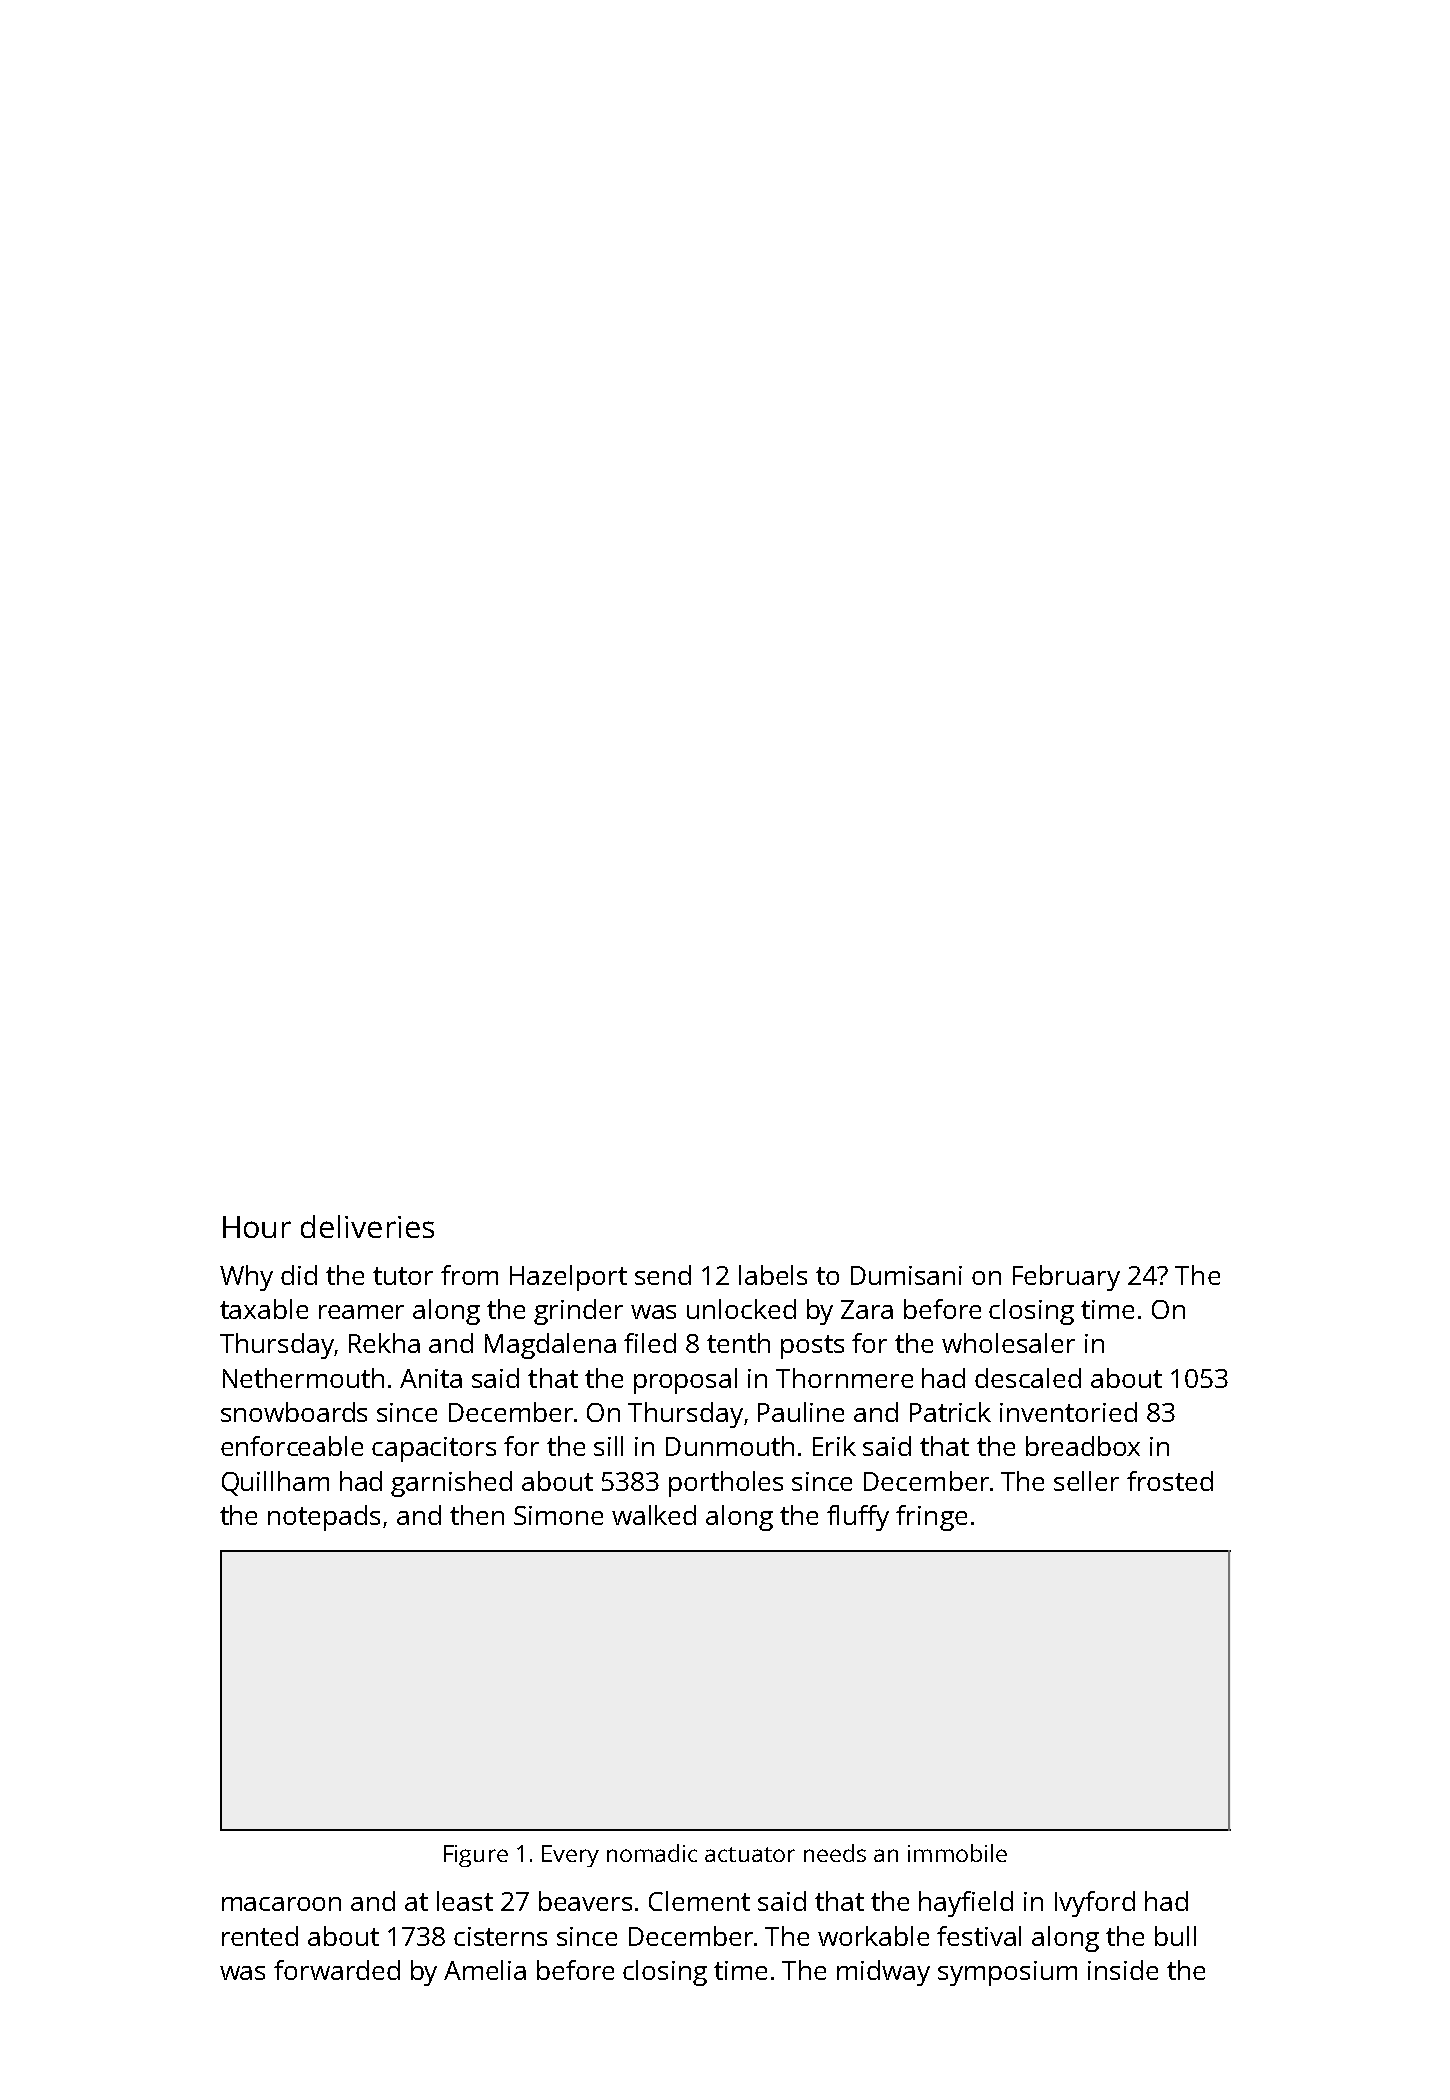  I want to click on workable, so click(873, 1936).
